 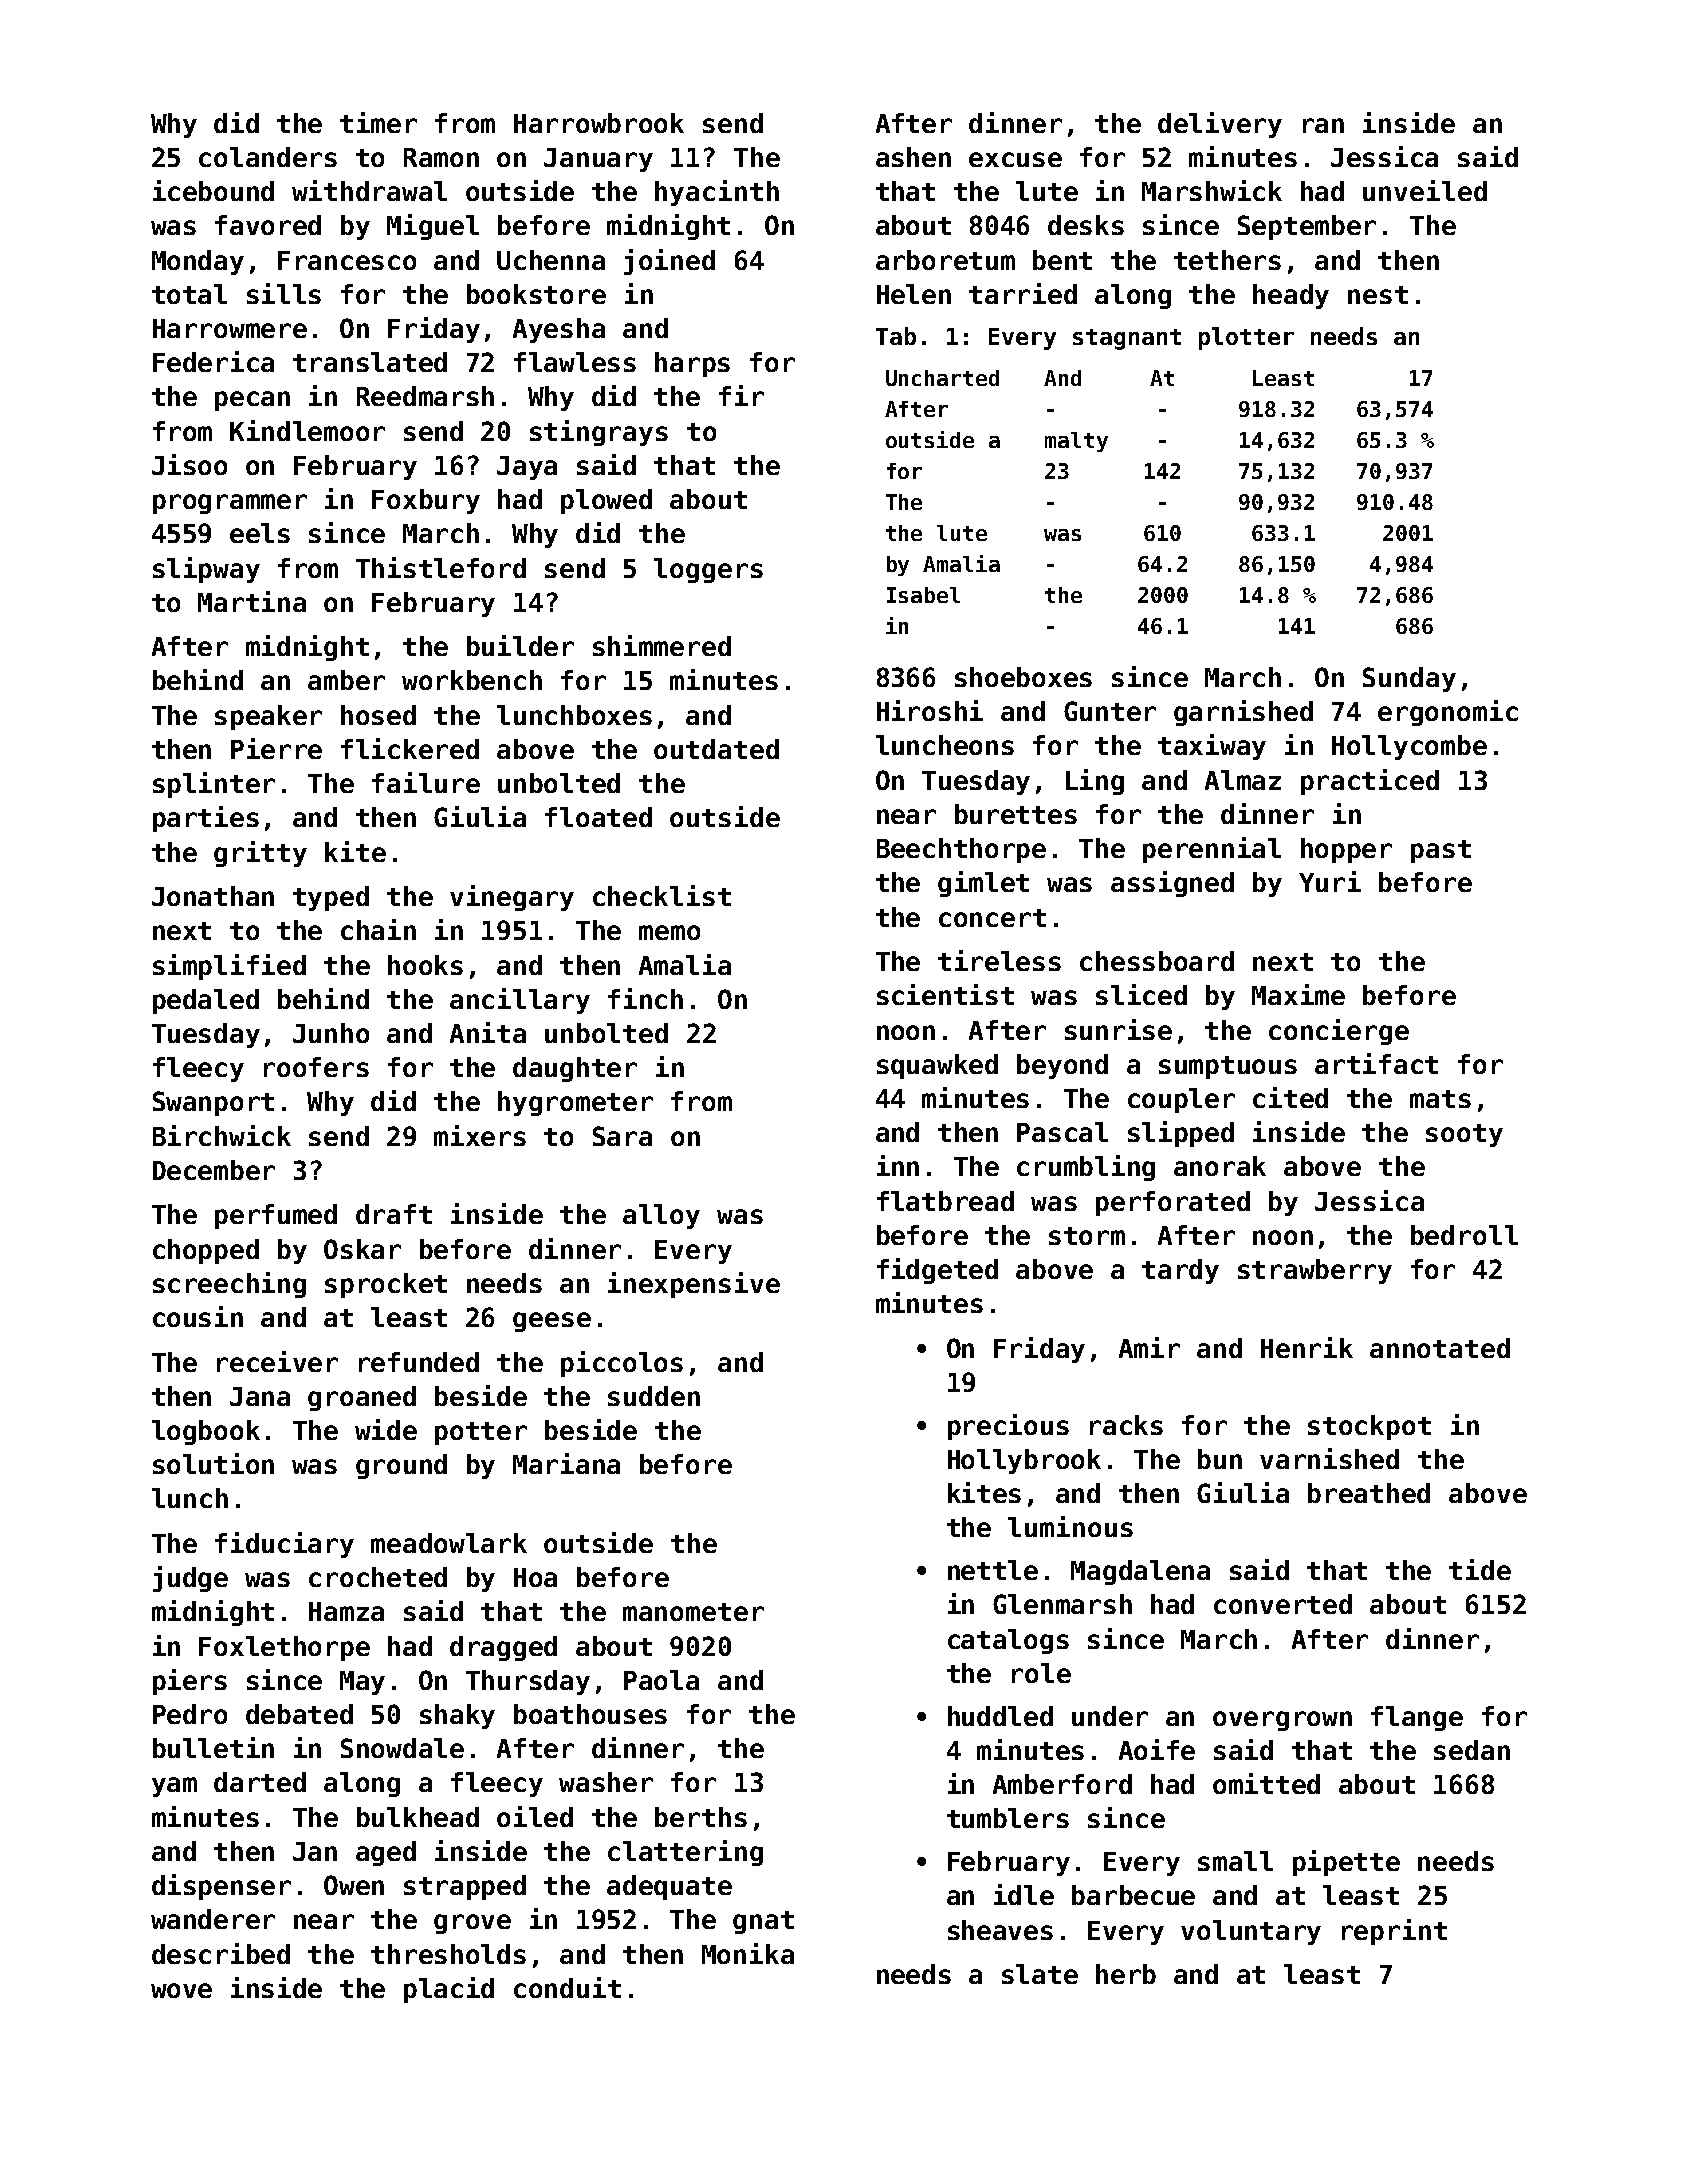 I want to click on aged, so click(x=386, y=1853).
